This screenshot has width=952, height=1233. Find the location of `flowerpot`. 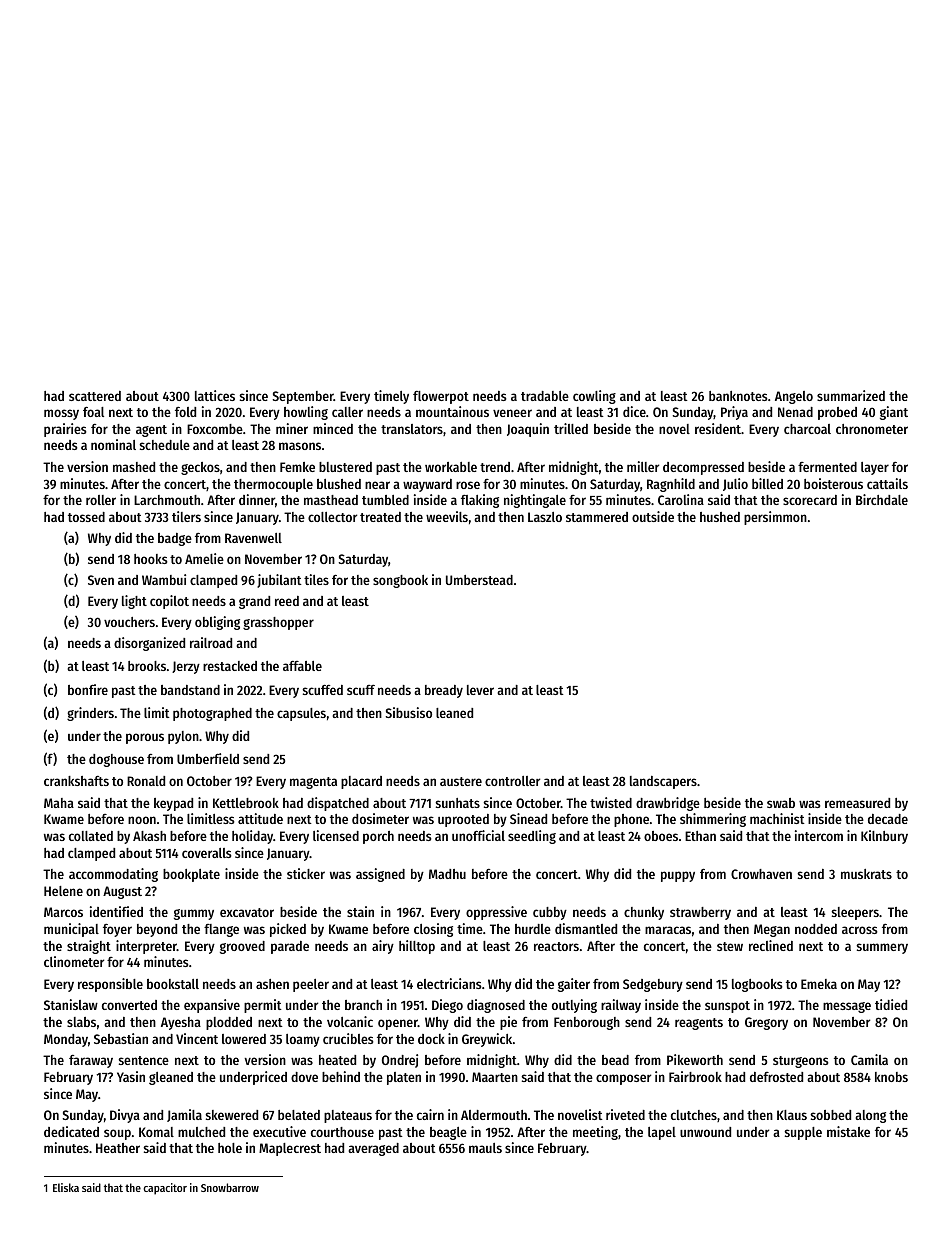

flowerpot is located at coordinates (441, 397).
